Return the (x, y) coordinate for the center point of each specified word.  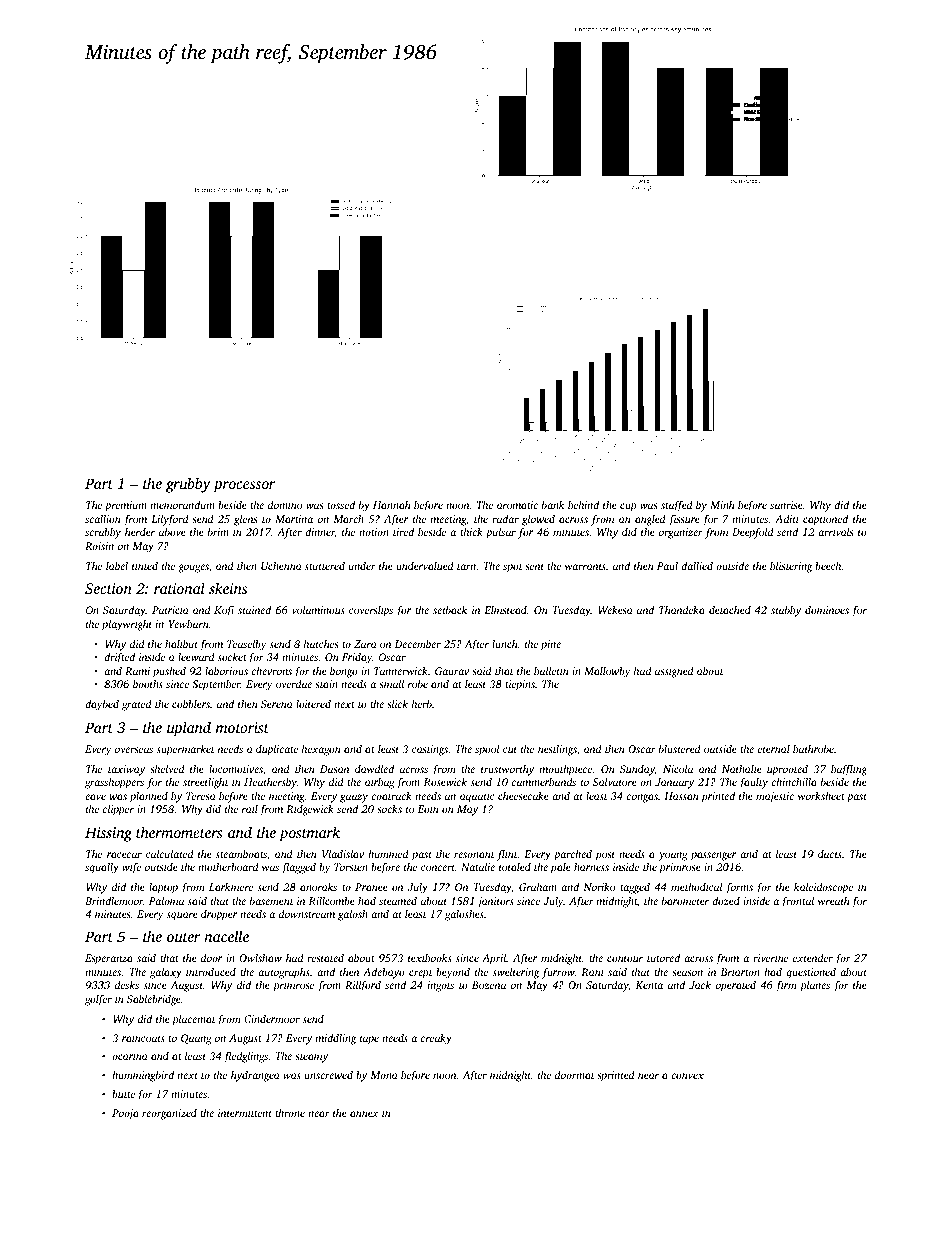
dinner (320, 532)
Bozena (489, 985)
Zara (365, 644)
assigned (674, 672)
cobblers (191, 704)
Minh (722, 505)
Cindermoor (272, 1018)
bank (553, 504)
